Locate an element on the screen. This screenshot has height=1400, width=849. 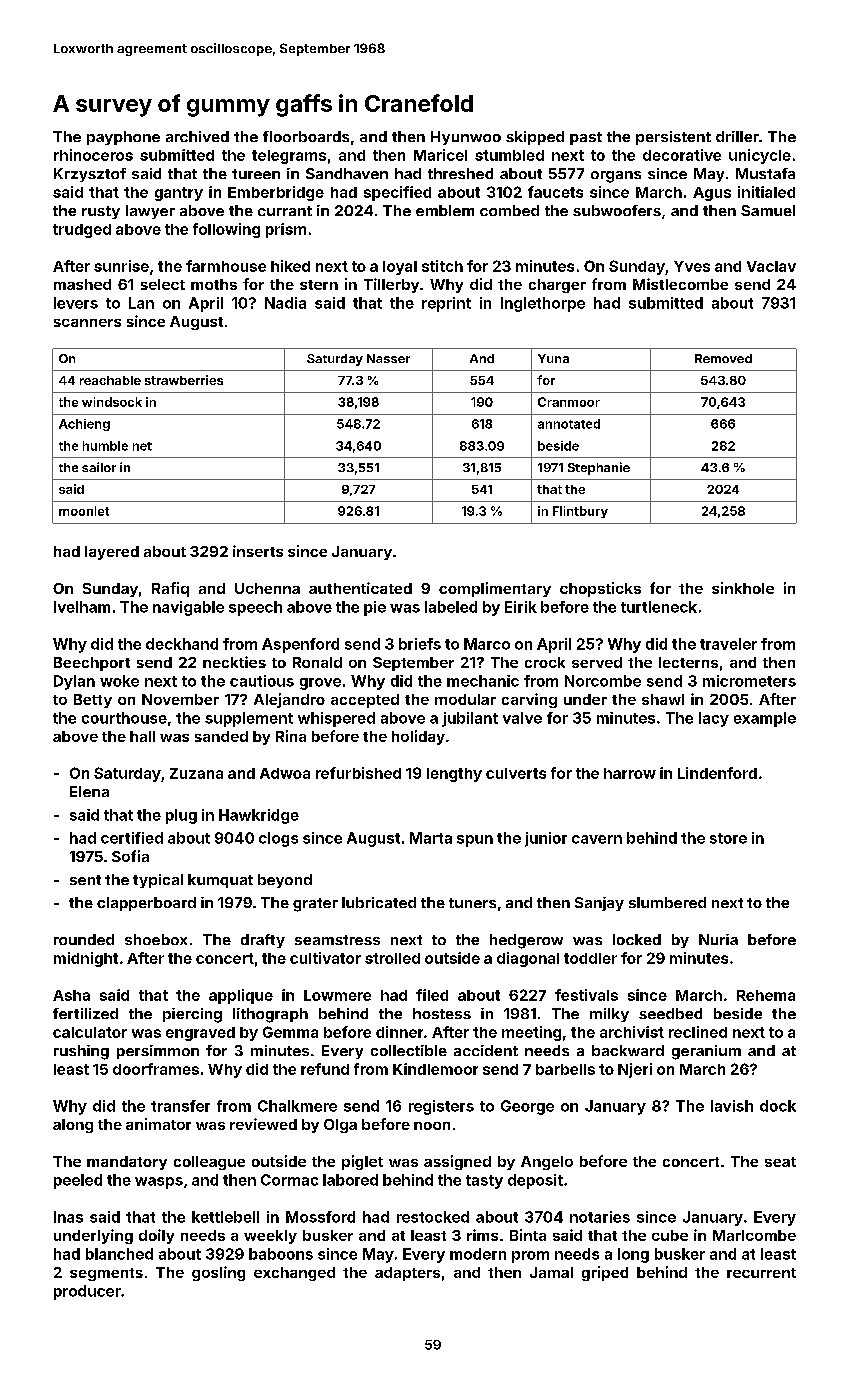
refurbished is located at coordinates (358, 773).
